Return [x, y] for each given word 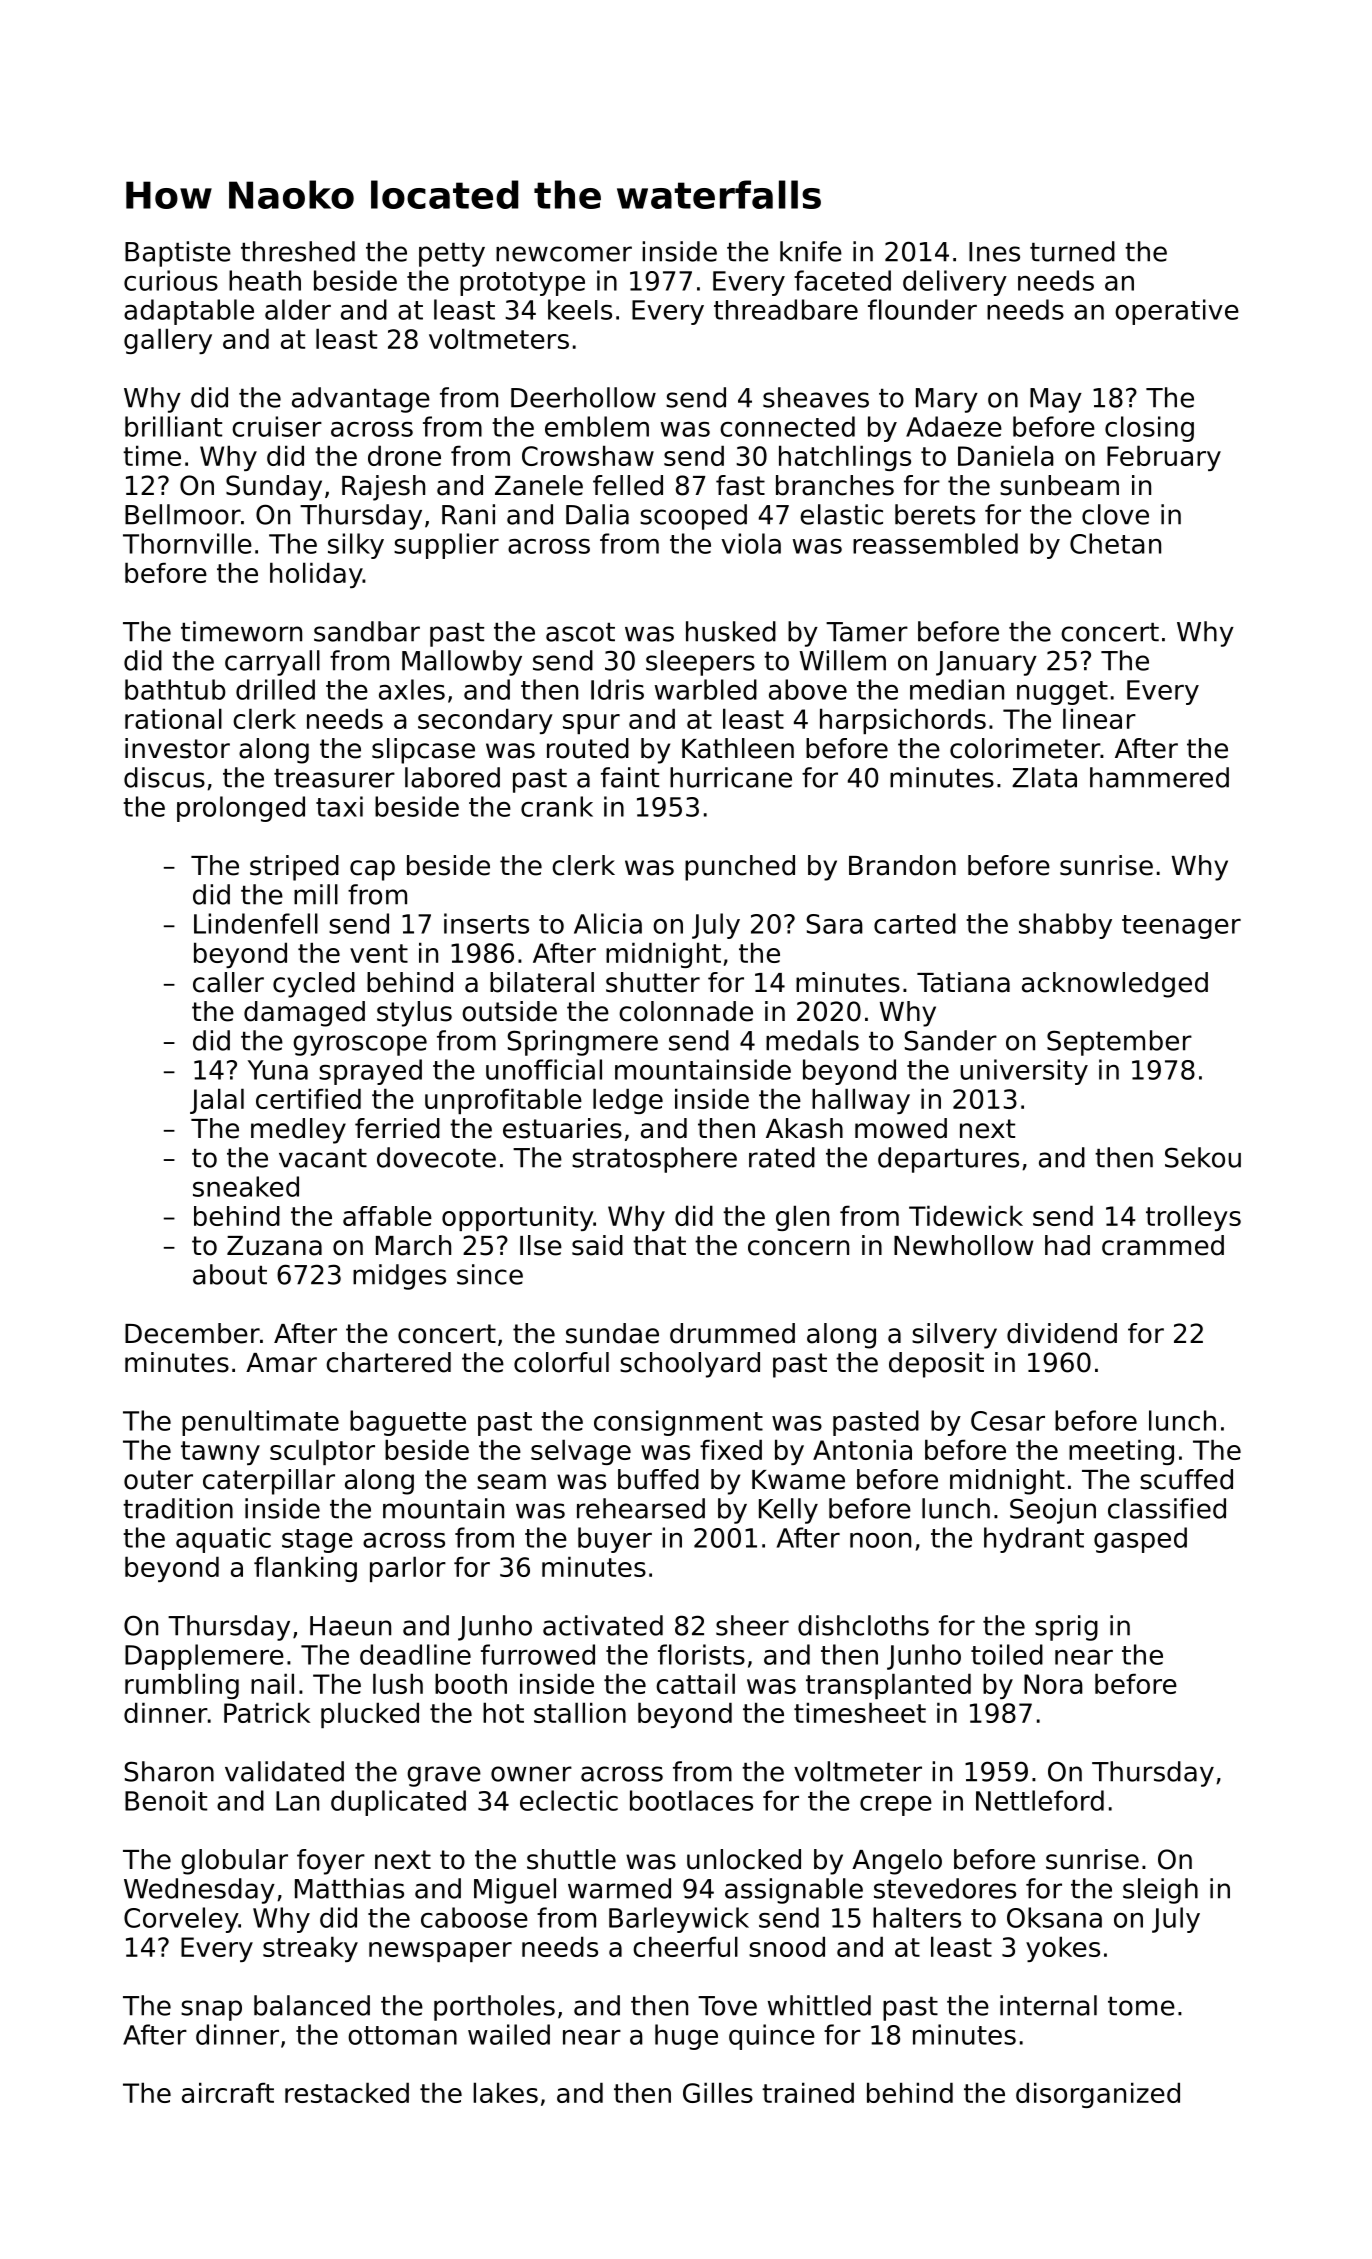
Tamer [867, 632]
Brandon [902, 865]
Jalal [217, 1101]
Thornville [187, 543]
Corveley [181, 1920]
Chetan [1115, 543]
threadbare [786, 309]
